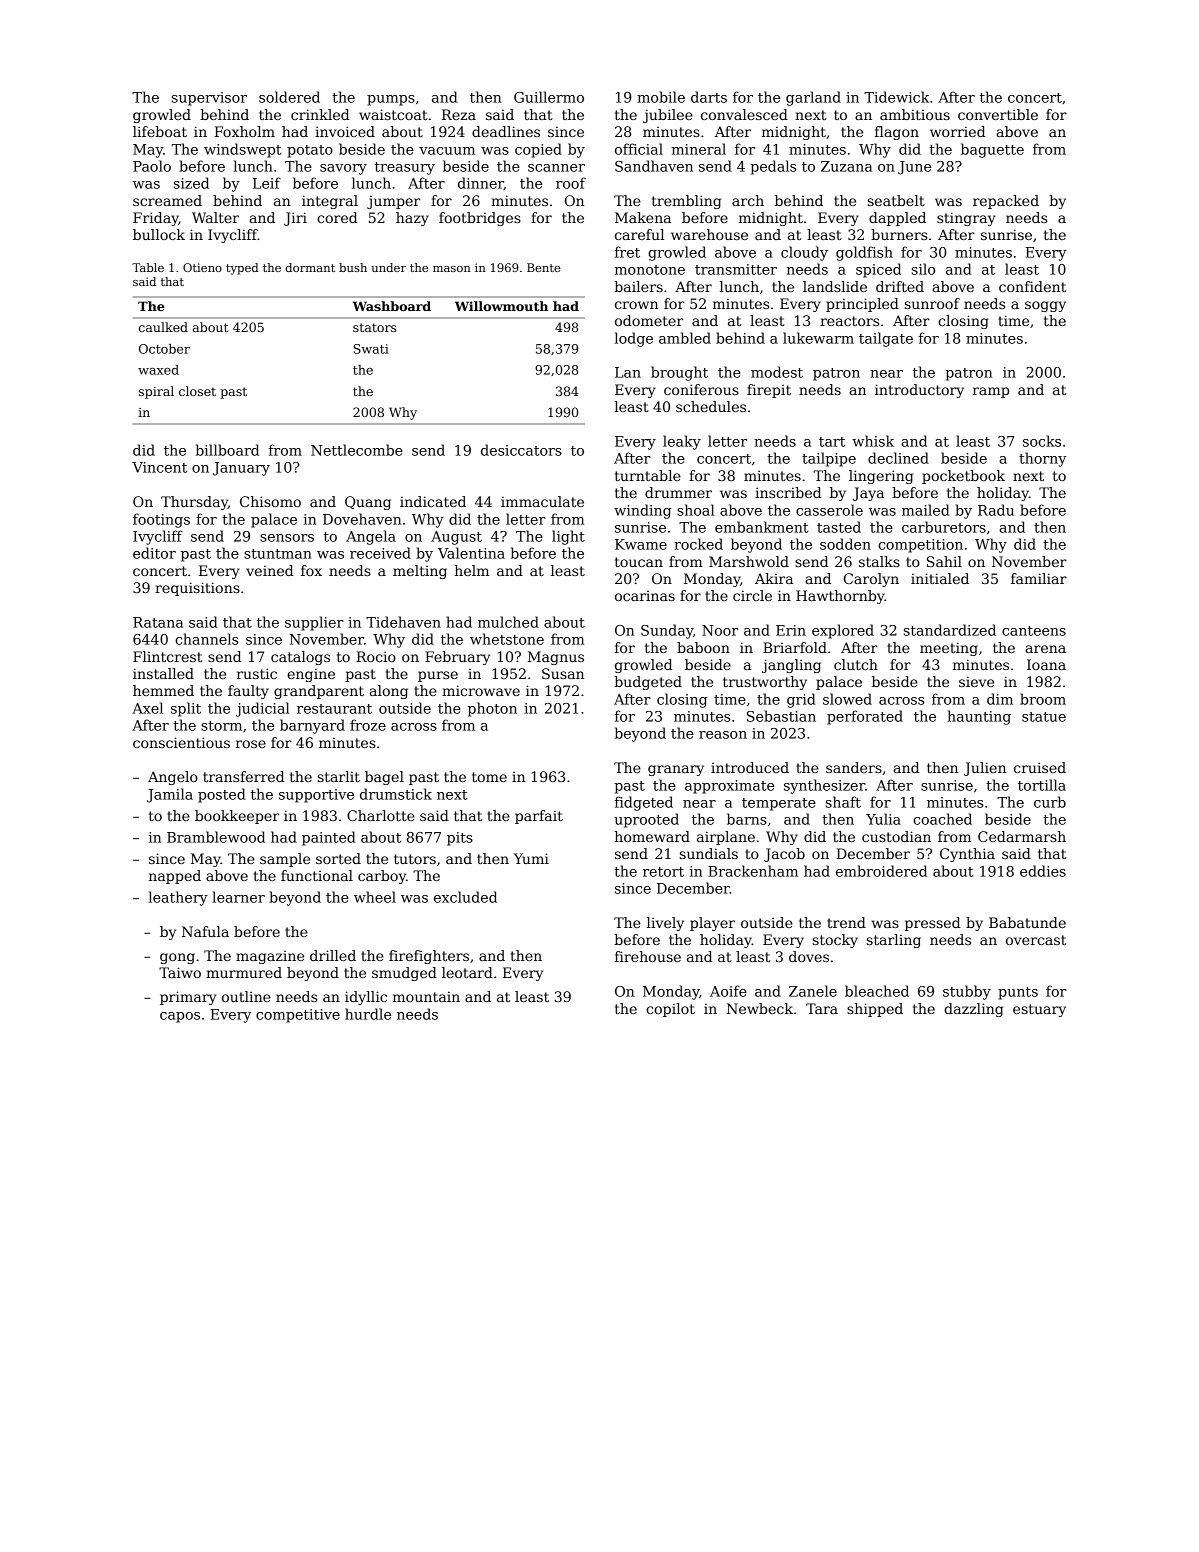 The image size is (1199, 1552). What do you see at coordinates (923, 269) in the page?
I see `silo` at bounding box center [923, 269].
